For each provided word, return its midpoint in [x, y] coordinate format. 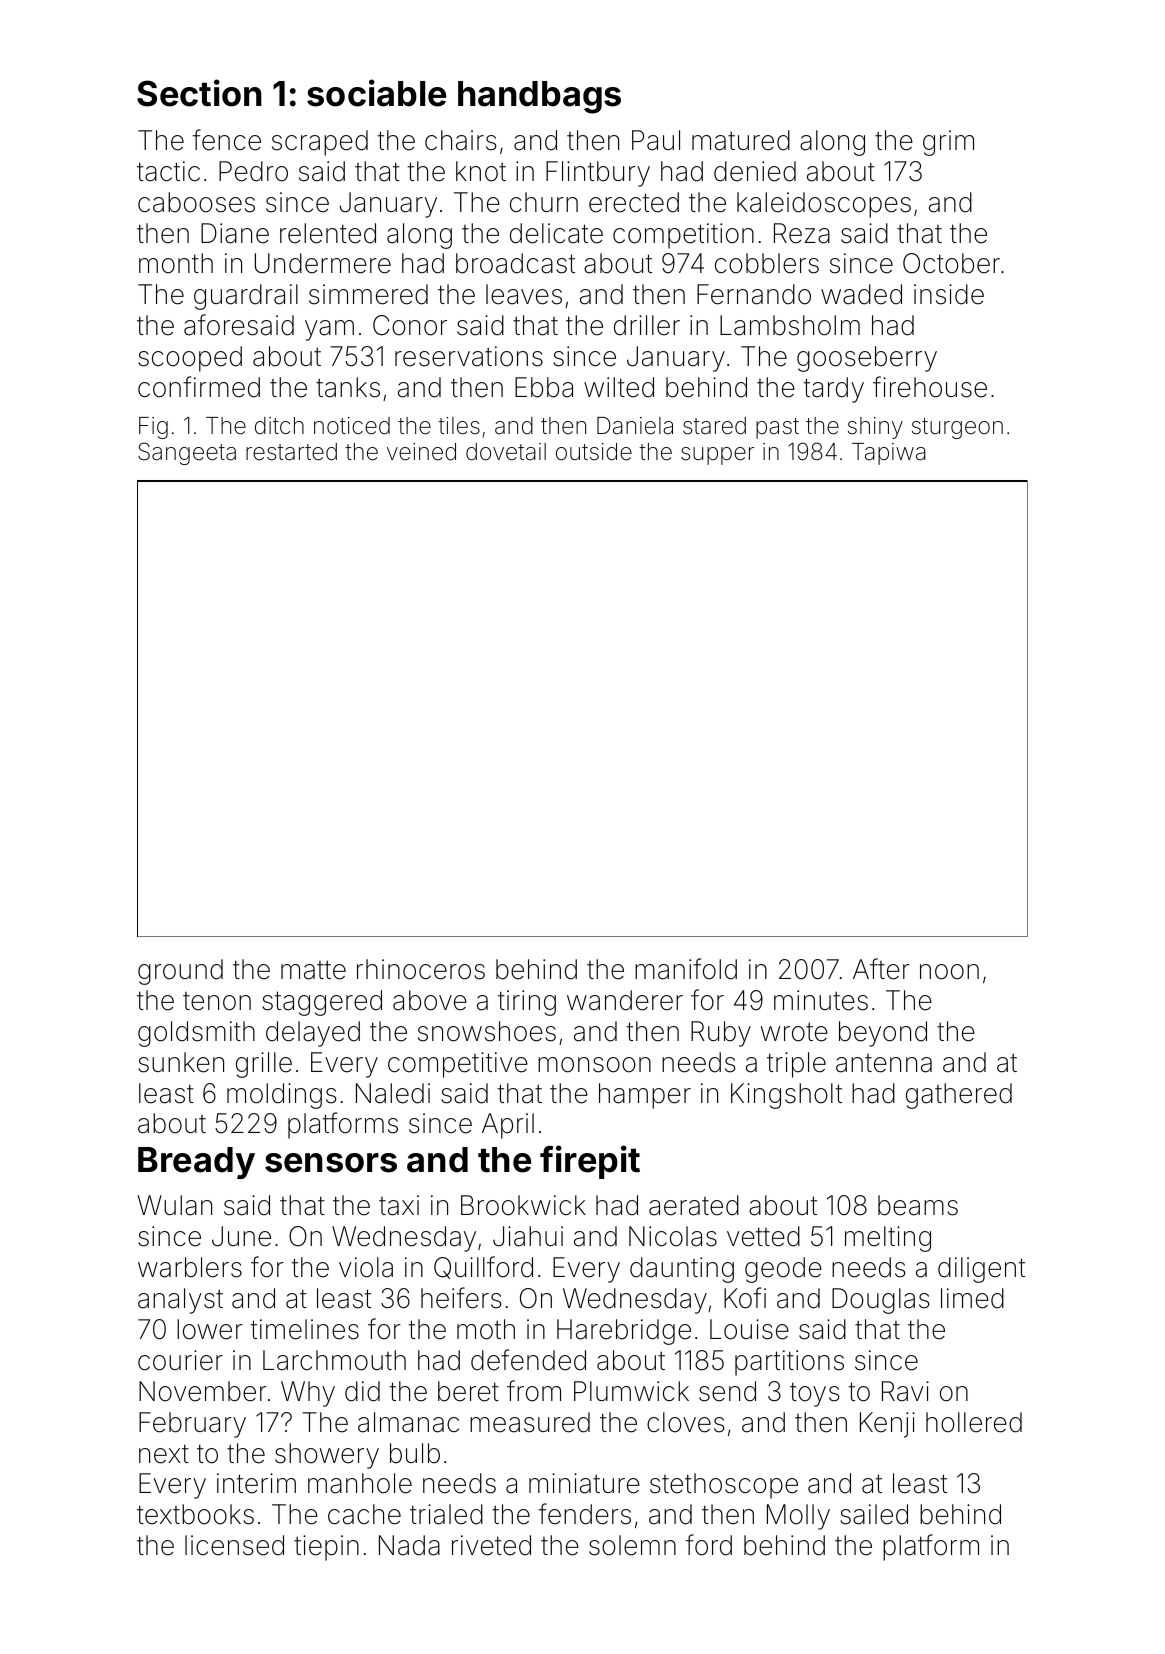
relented [328, 233]
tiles [459, 426]
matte [313, 970]
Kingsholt [786, 1096]
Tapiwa [889, 454]
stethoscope [724, 1486]
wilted [619, 387]
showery [327, 1456]
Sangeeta [187, 453]
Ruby [721, 1034]
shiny [875, 428]
